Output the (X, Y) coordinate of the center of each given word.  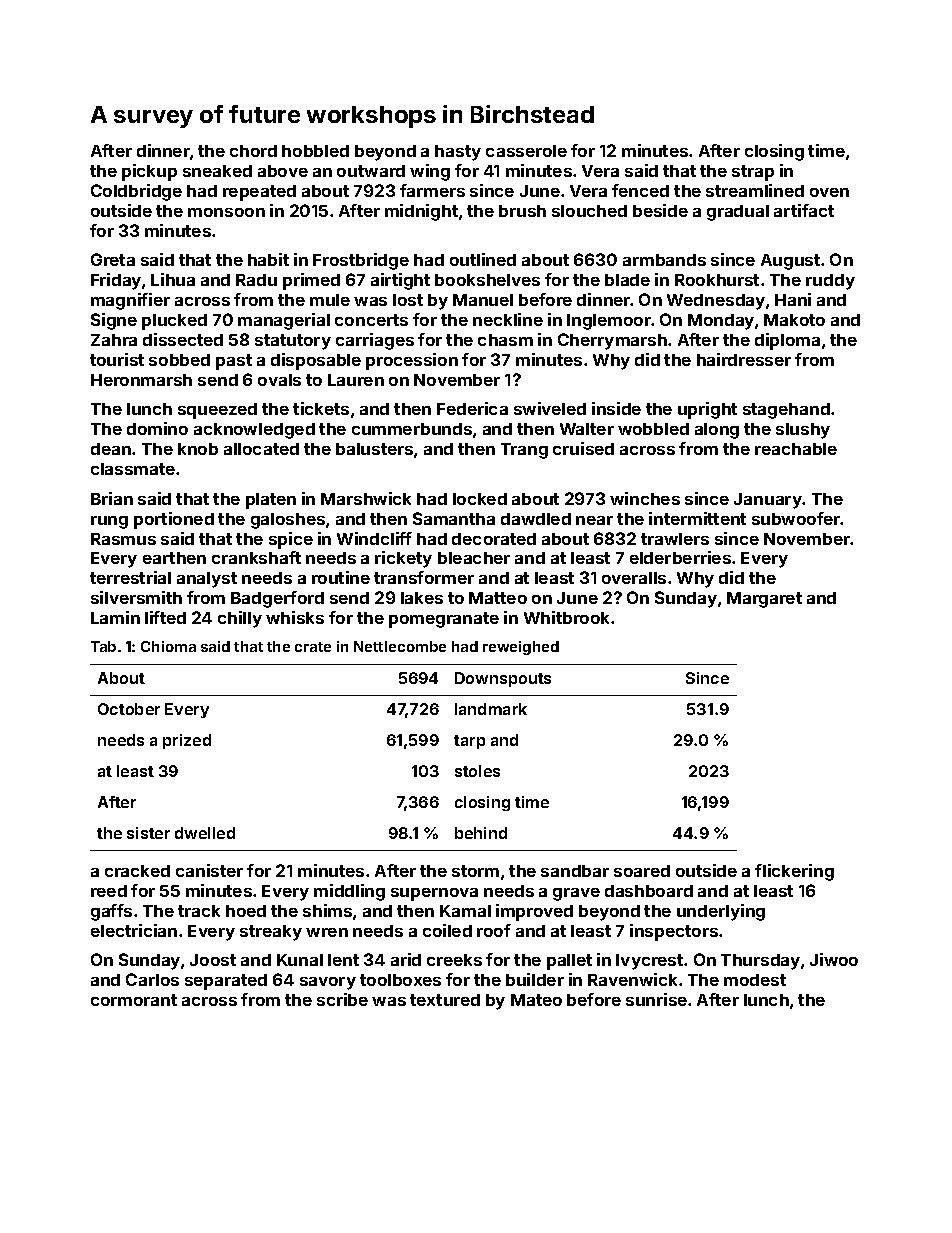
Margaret (764, 600)
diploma (787, 341)
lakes (422, 598)
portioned (174, 520)
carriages (375, 341)
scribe (342, 999)
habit (268, 259)
